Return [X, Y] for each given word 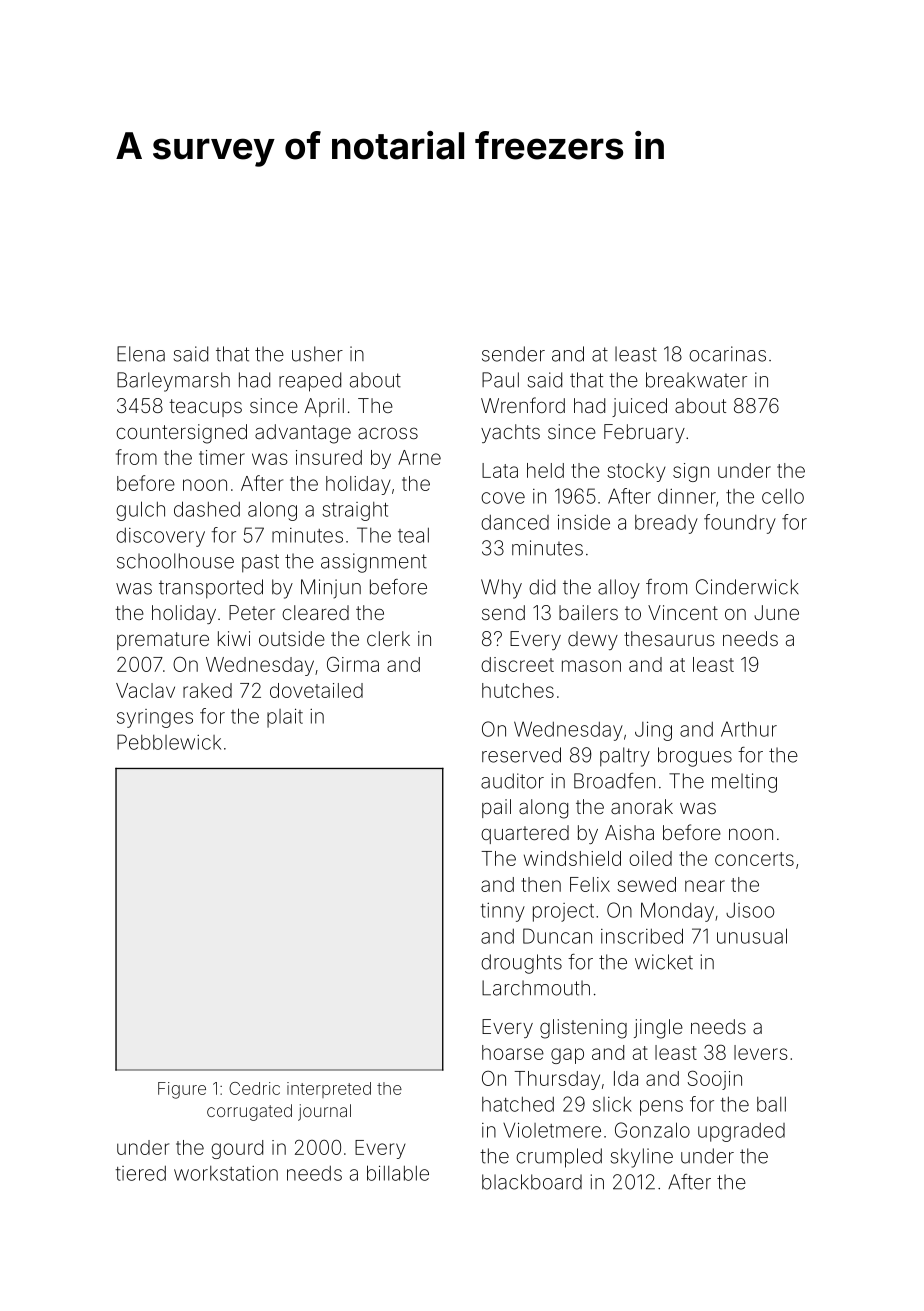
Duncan [557, 936]
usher [317, 354]
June [776, 612]
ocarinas [727, 354]
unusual [752, 936]
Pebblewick [169, 742]
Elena [141, 354]
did [542, 587]
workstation [226, 1173]
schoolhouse [175, 561]
